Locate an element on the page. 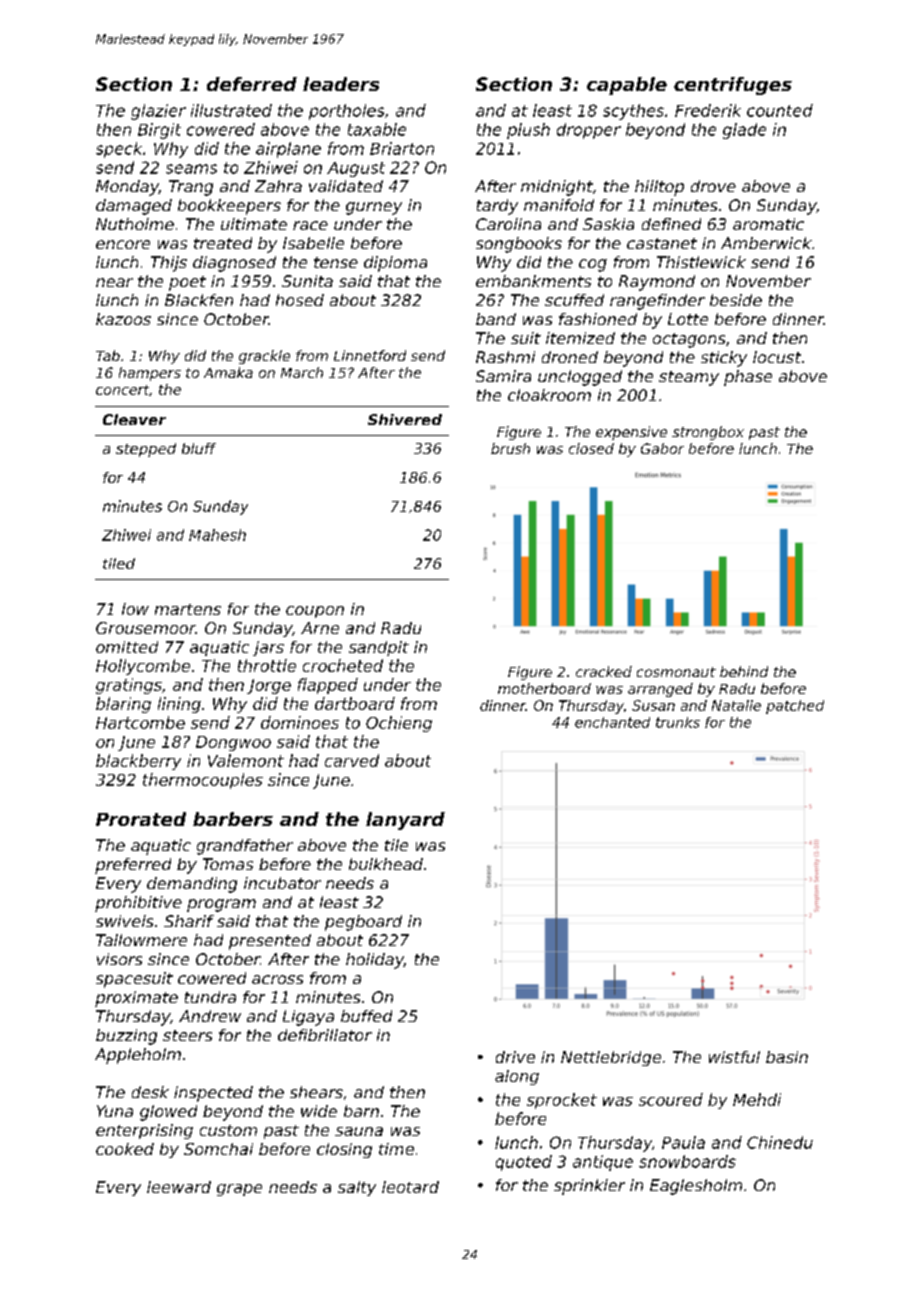 This document has height=1314, width=924. plush is located at coordinates (528, 131).
